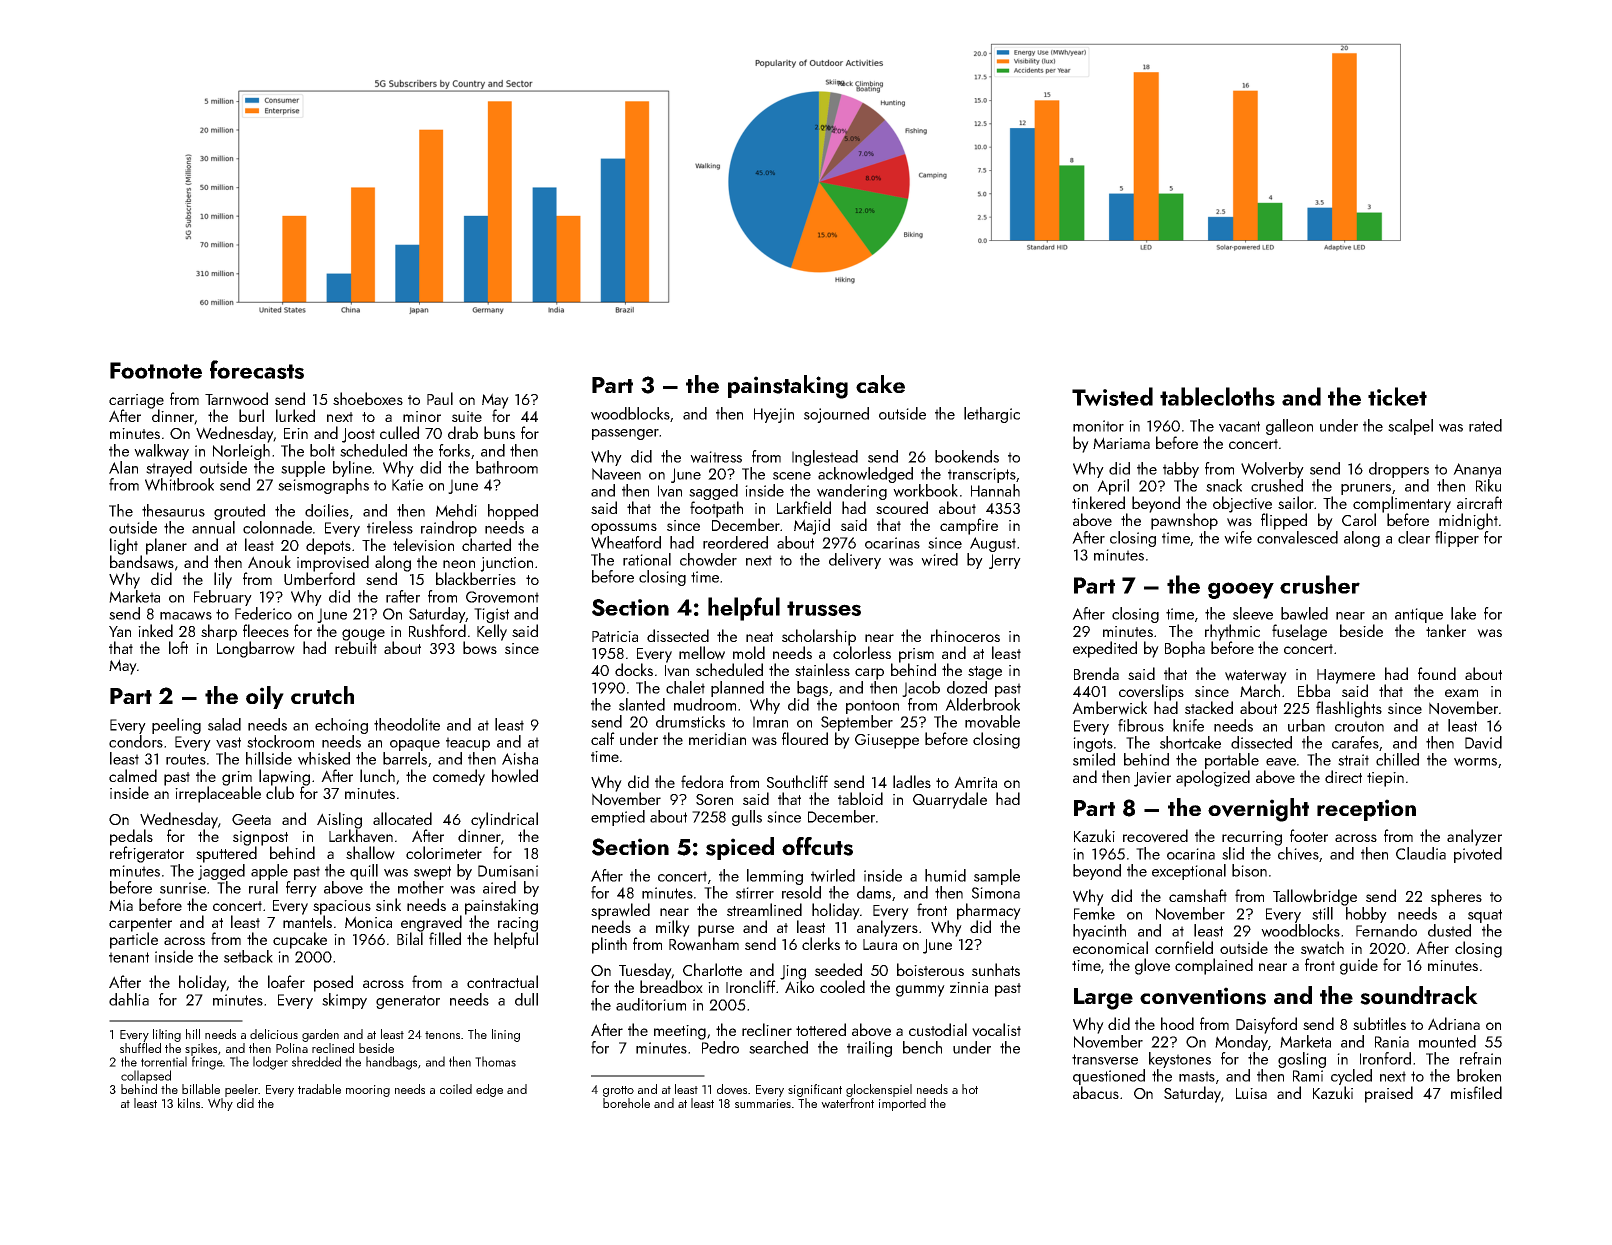 The height and width of the screenshot is (1245, 1612). Describe the element at coordinates (1386, 930) in the screenshot. I see `Fernando` at that location.
